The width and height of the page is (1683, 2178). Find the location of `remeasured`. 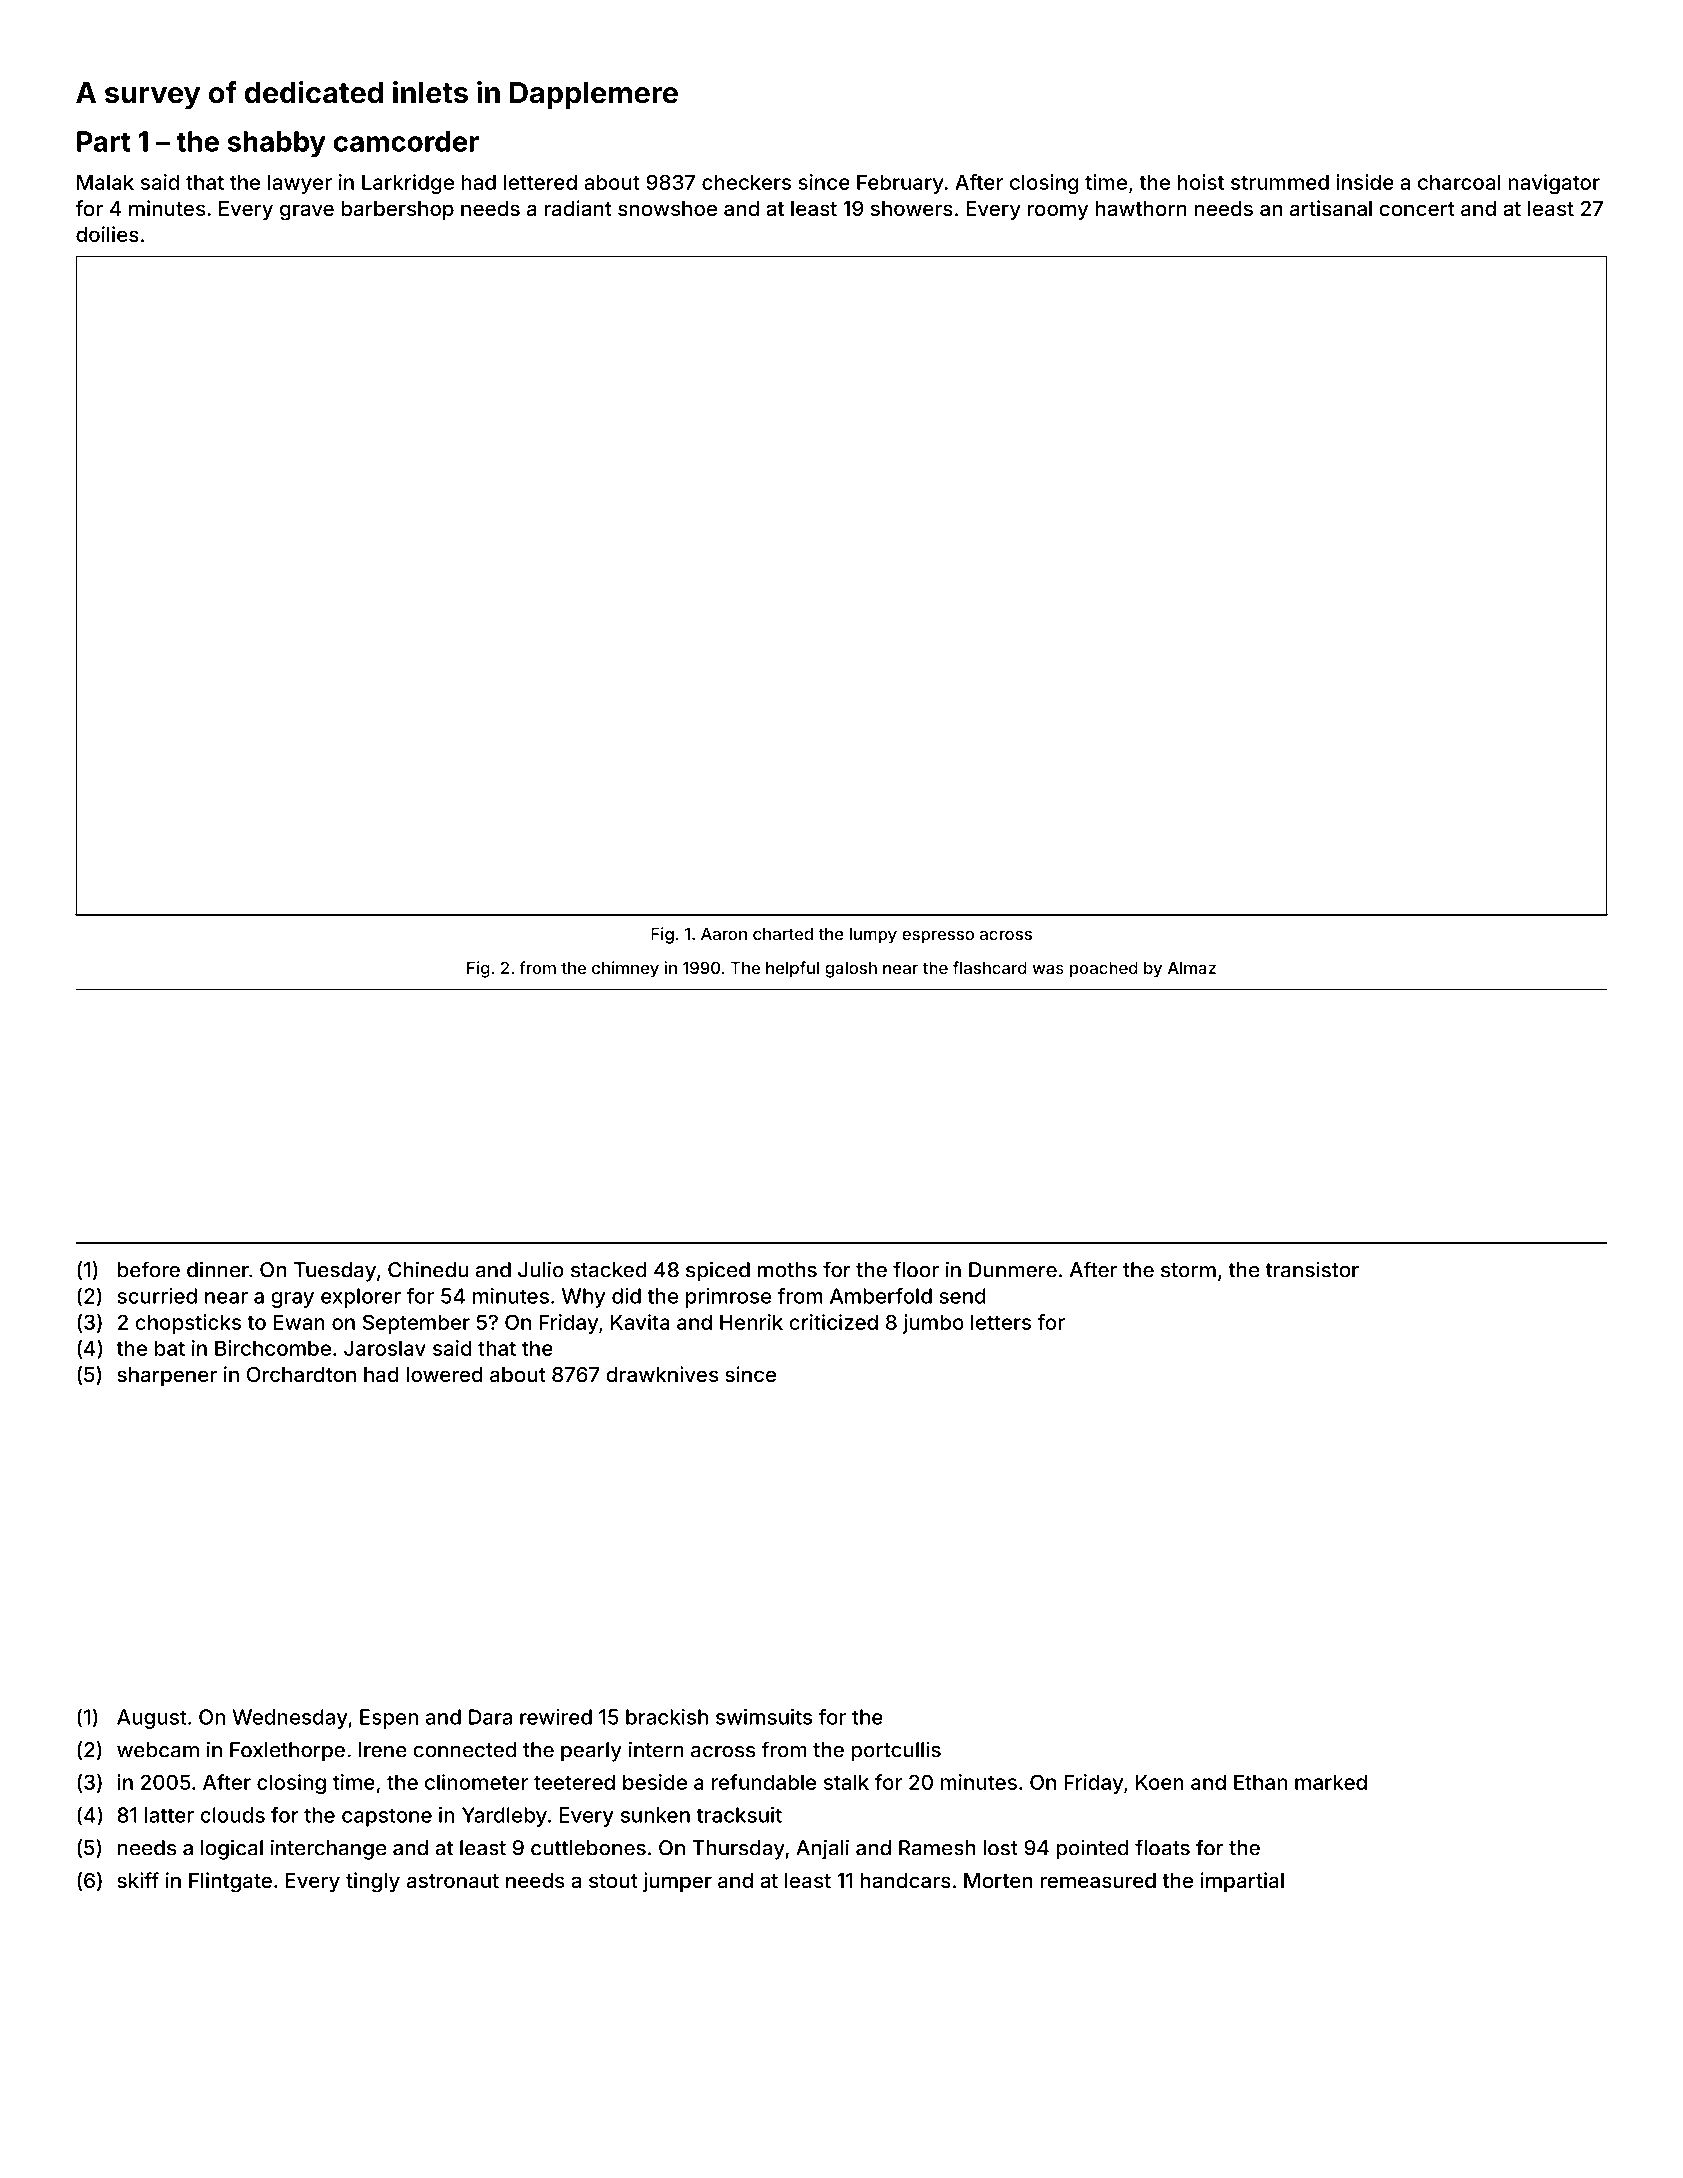

remeasured is located at coordinates (1098, 1880).
